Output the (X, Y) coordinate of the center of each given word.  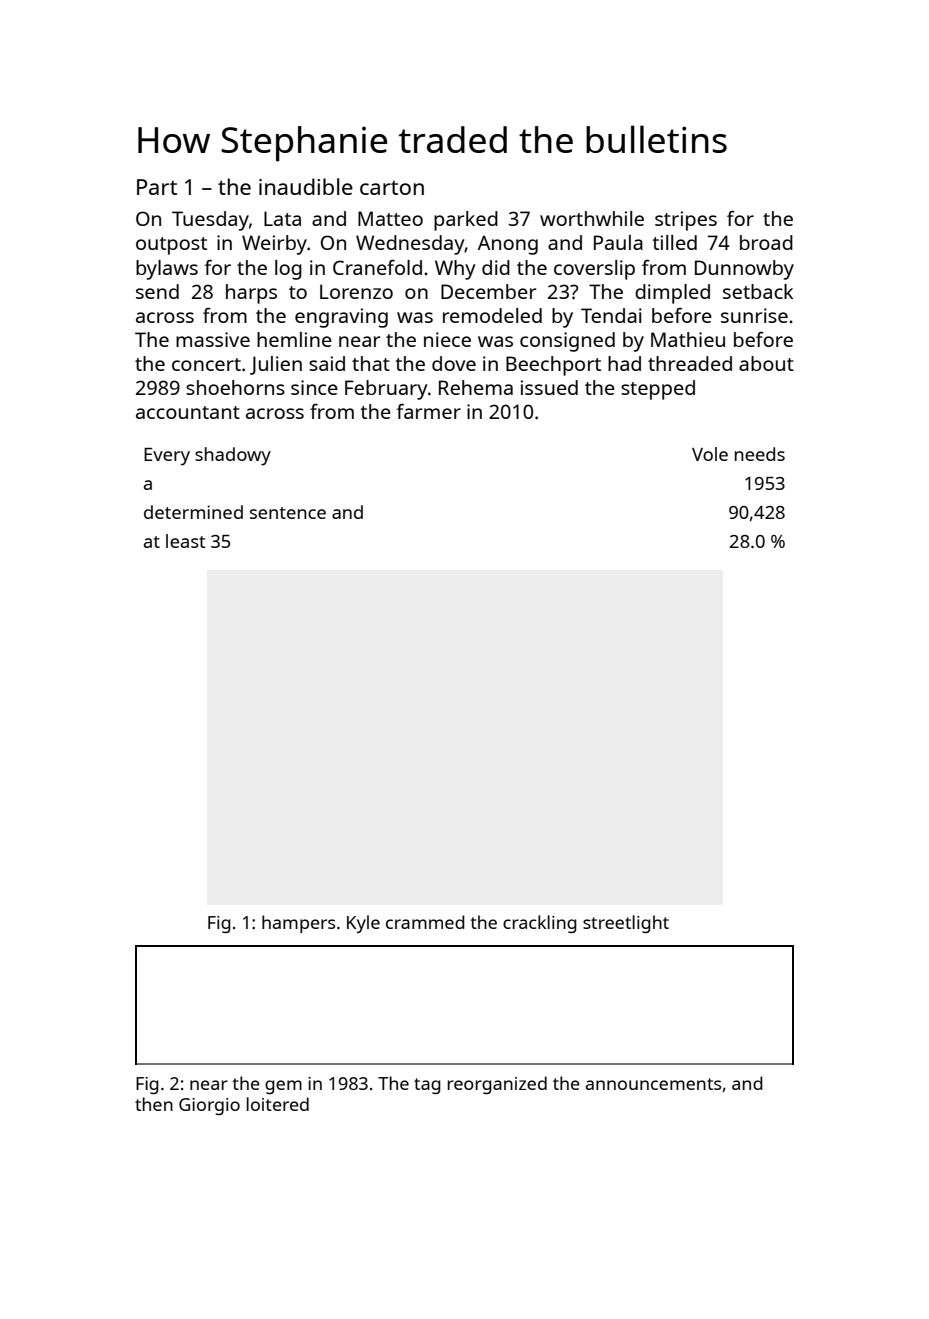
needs (760, 454)
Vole (710, 454)
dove (454, 363)
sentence (288, 513)
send (157, 291)
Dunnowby (744, 270)
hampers (298, 924)
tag (427, 1086)
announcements (653, 1084)
